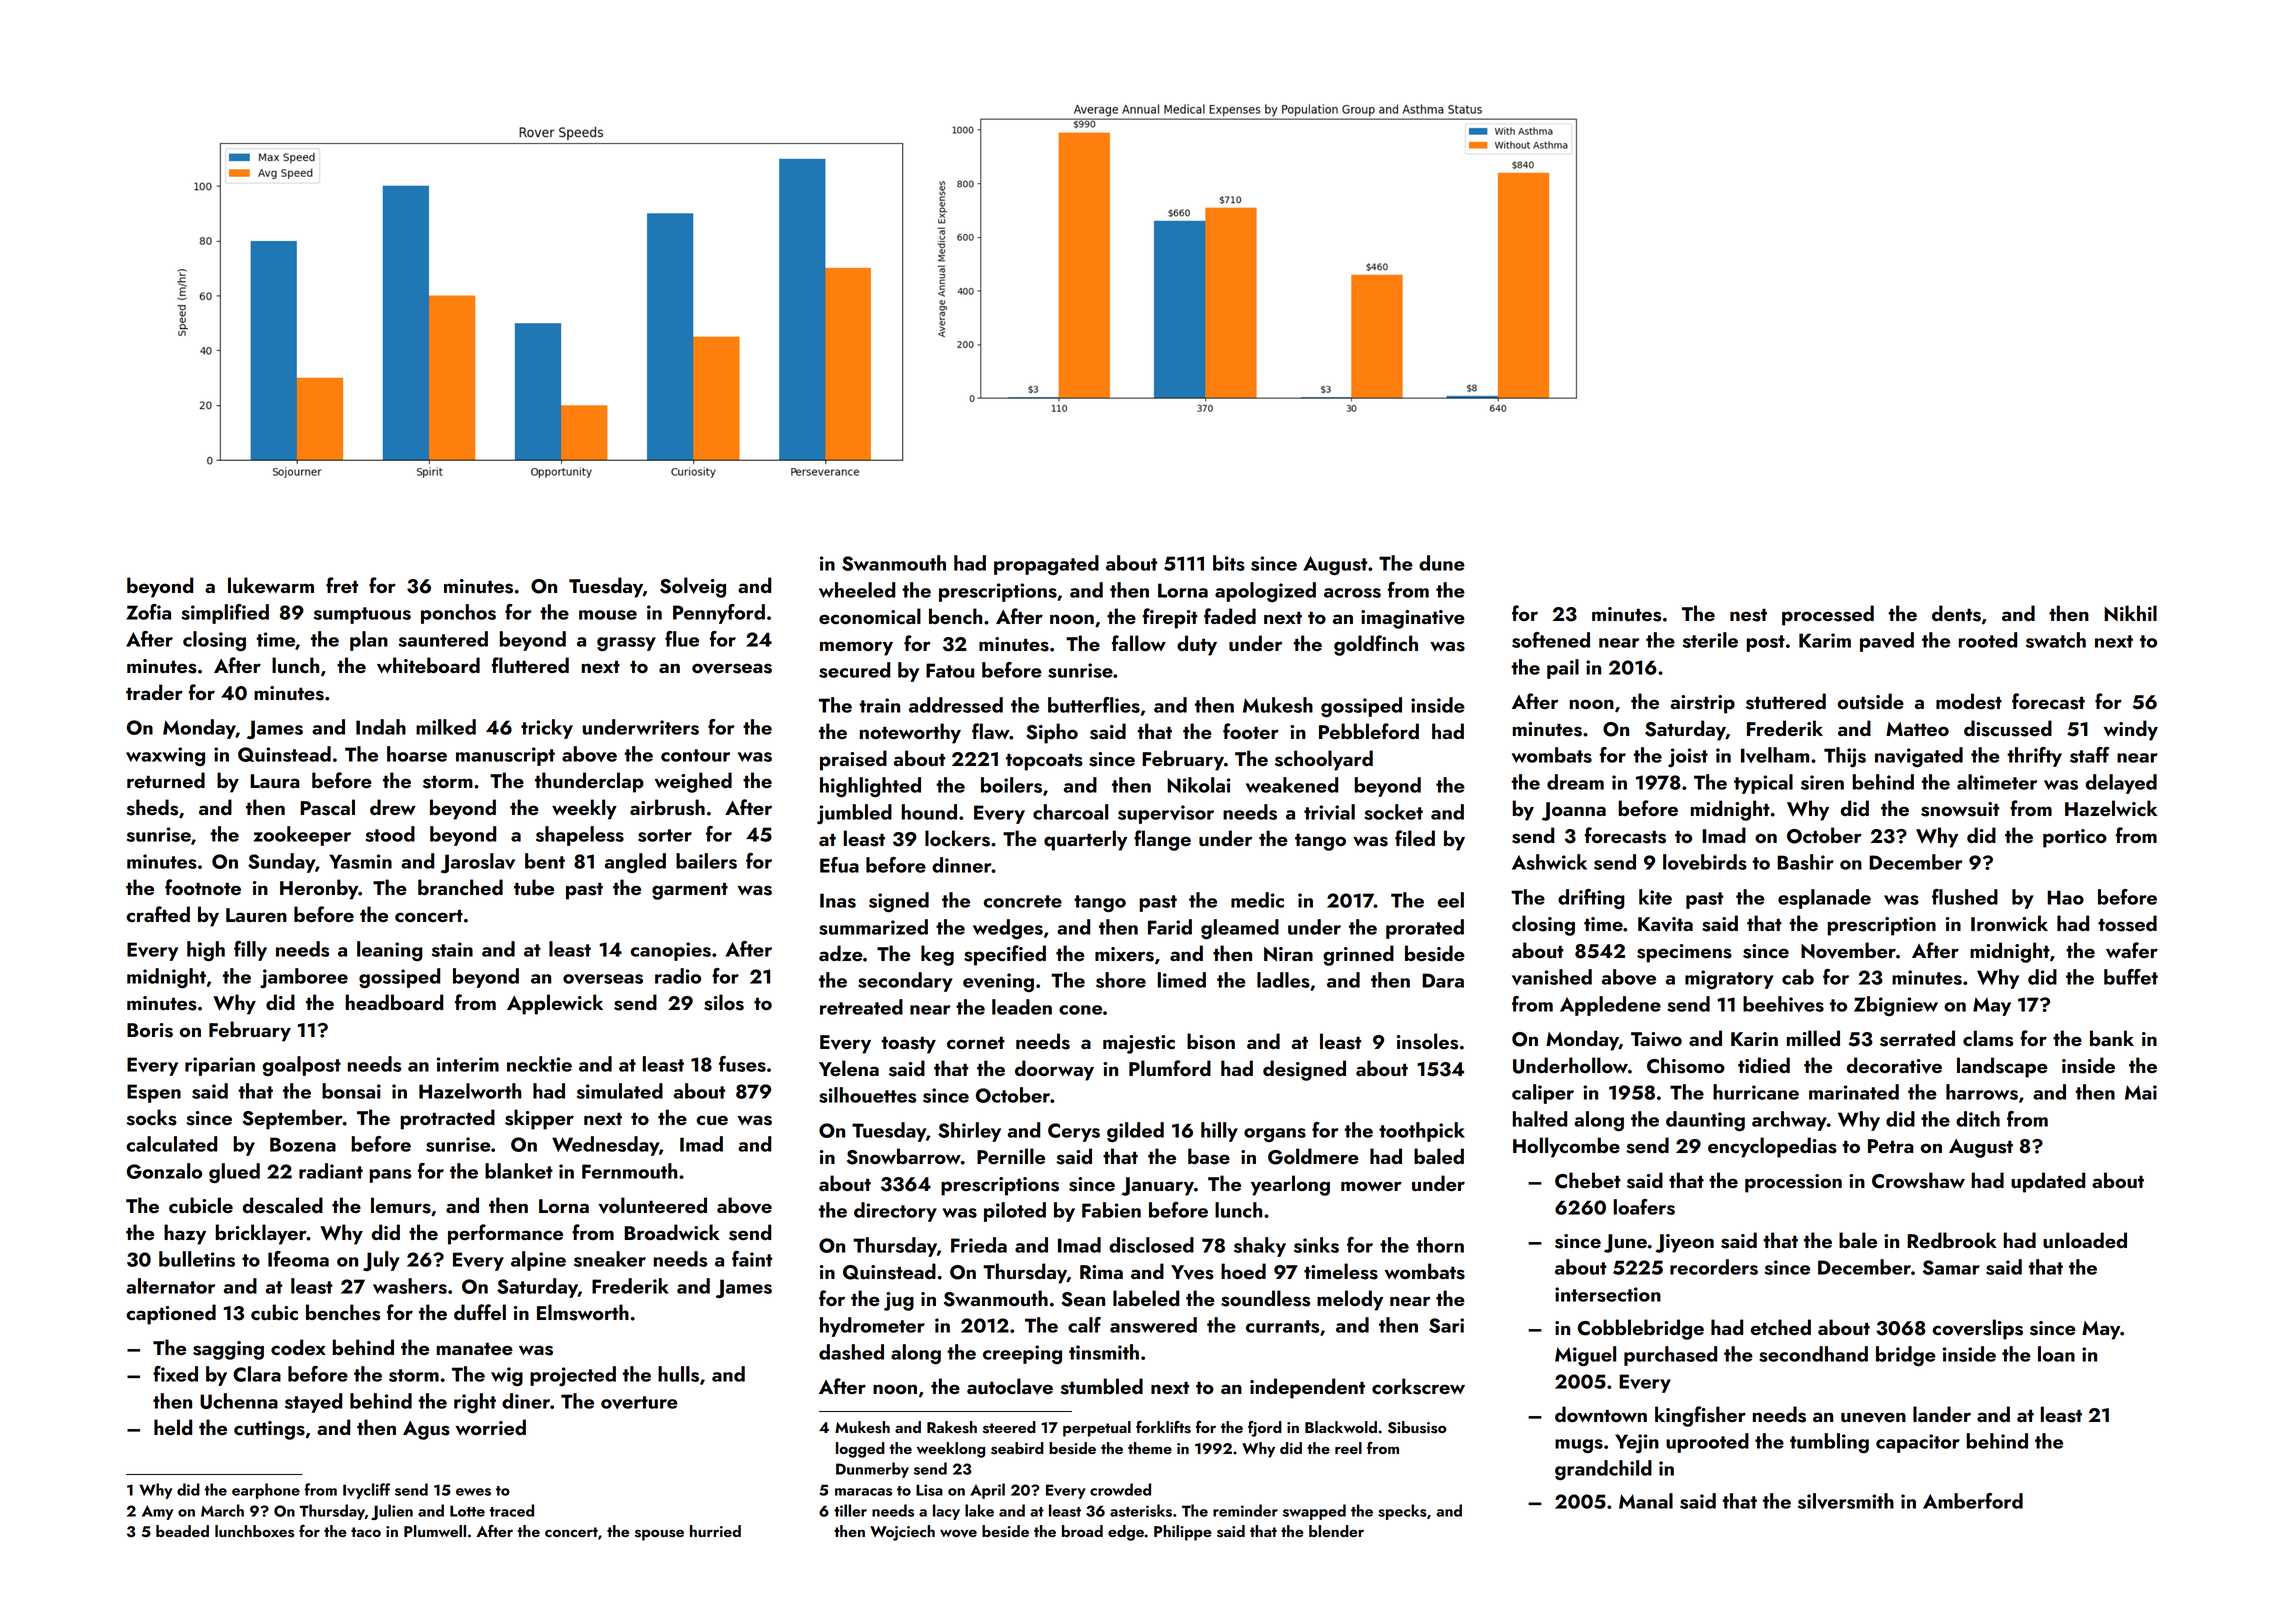 The width and height of the screenshot is (2284, 1615). Describe the element at coordinates (573, 1376) in the screenshot. I see `projected` at that location.
